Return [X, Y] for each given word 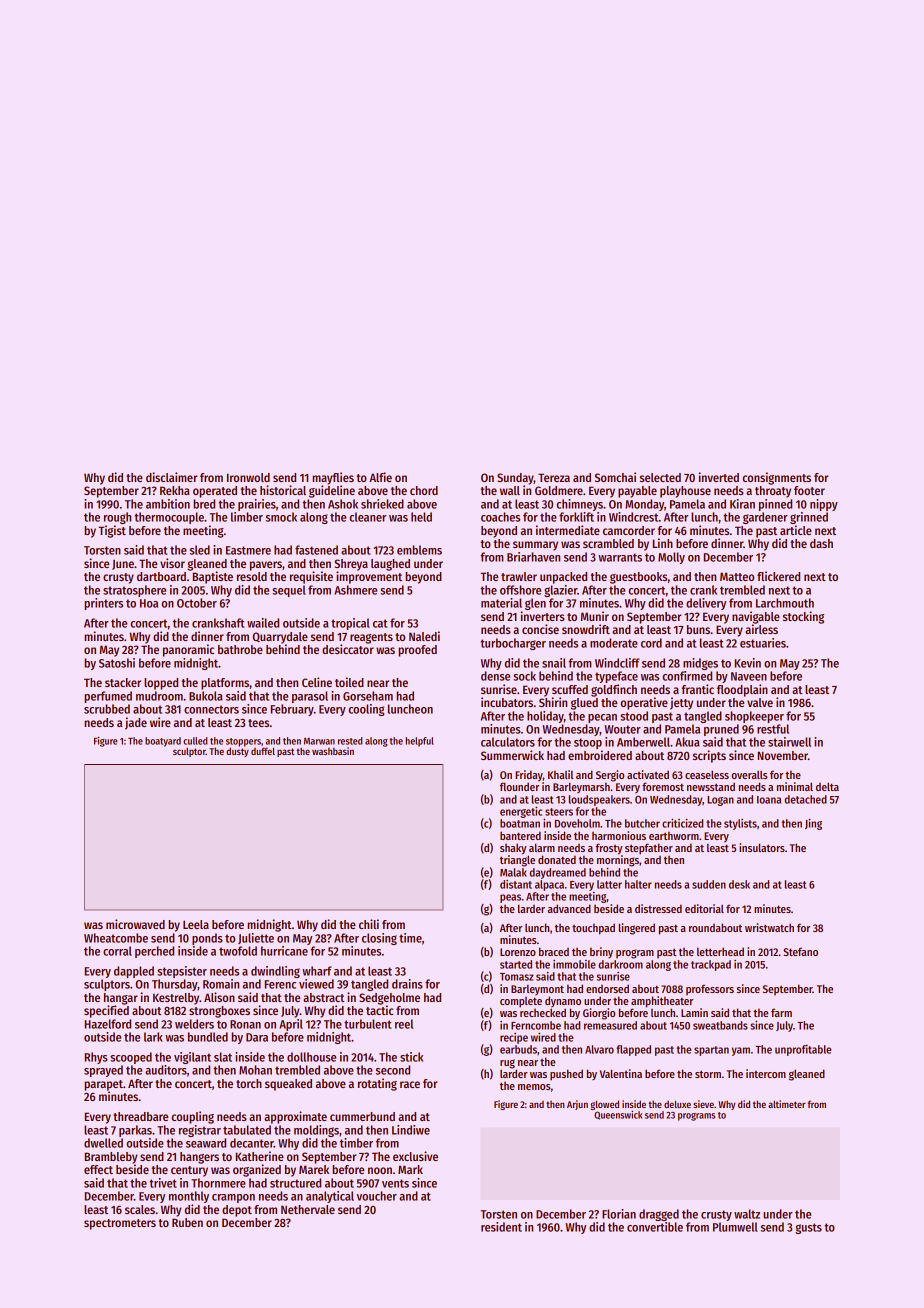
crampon [233, 1198]
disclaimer [172, 477]
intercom [766, 1073]
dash [821, 543]
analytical [330, 1197]
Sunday [515, 479]
